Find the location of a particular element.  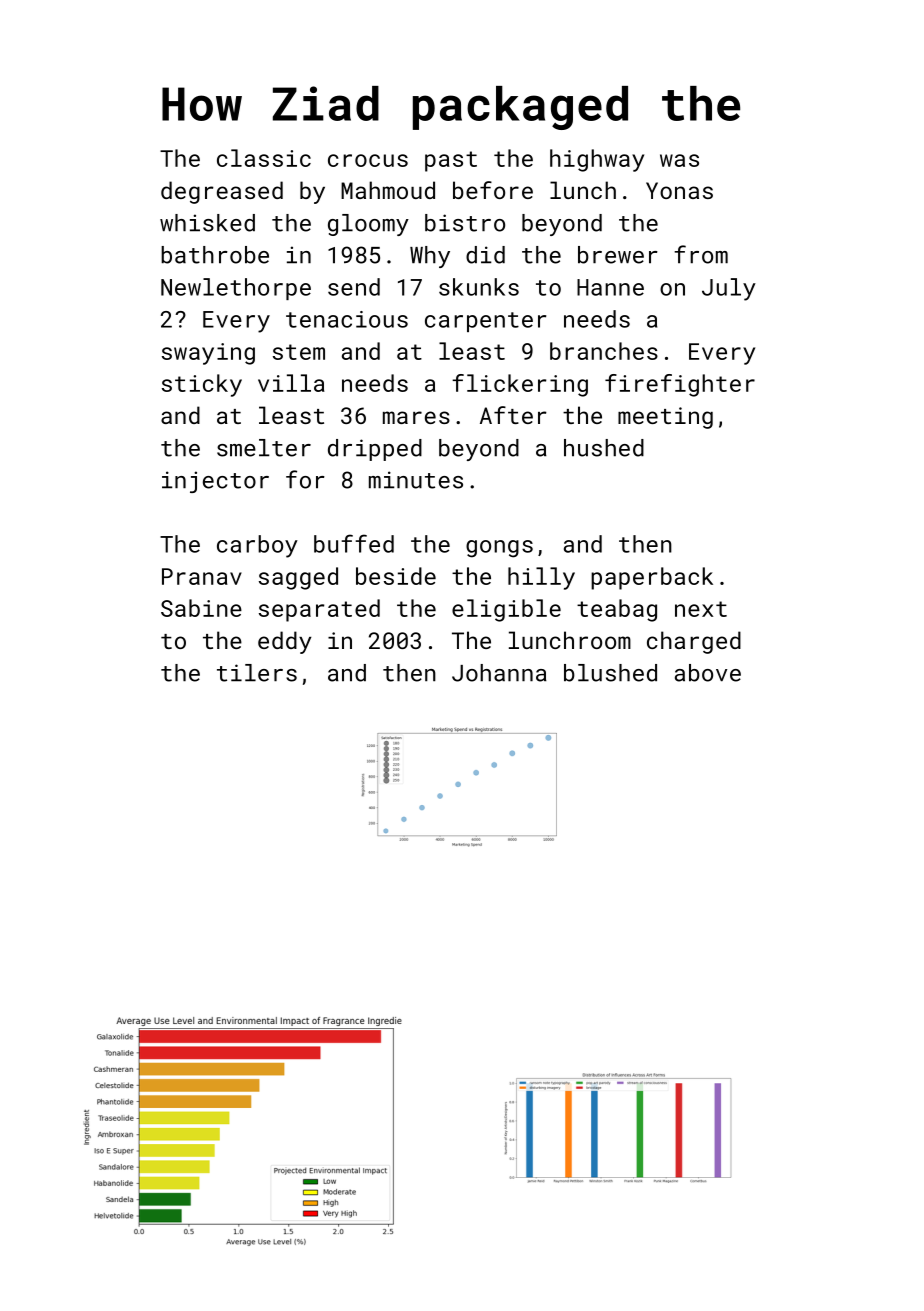

skunks is located at coordinates (479, 287).
